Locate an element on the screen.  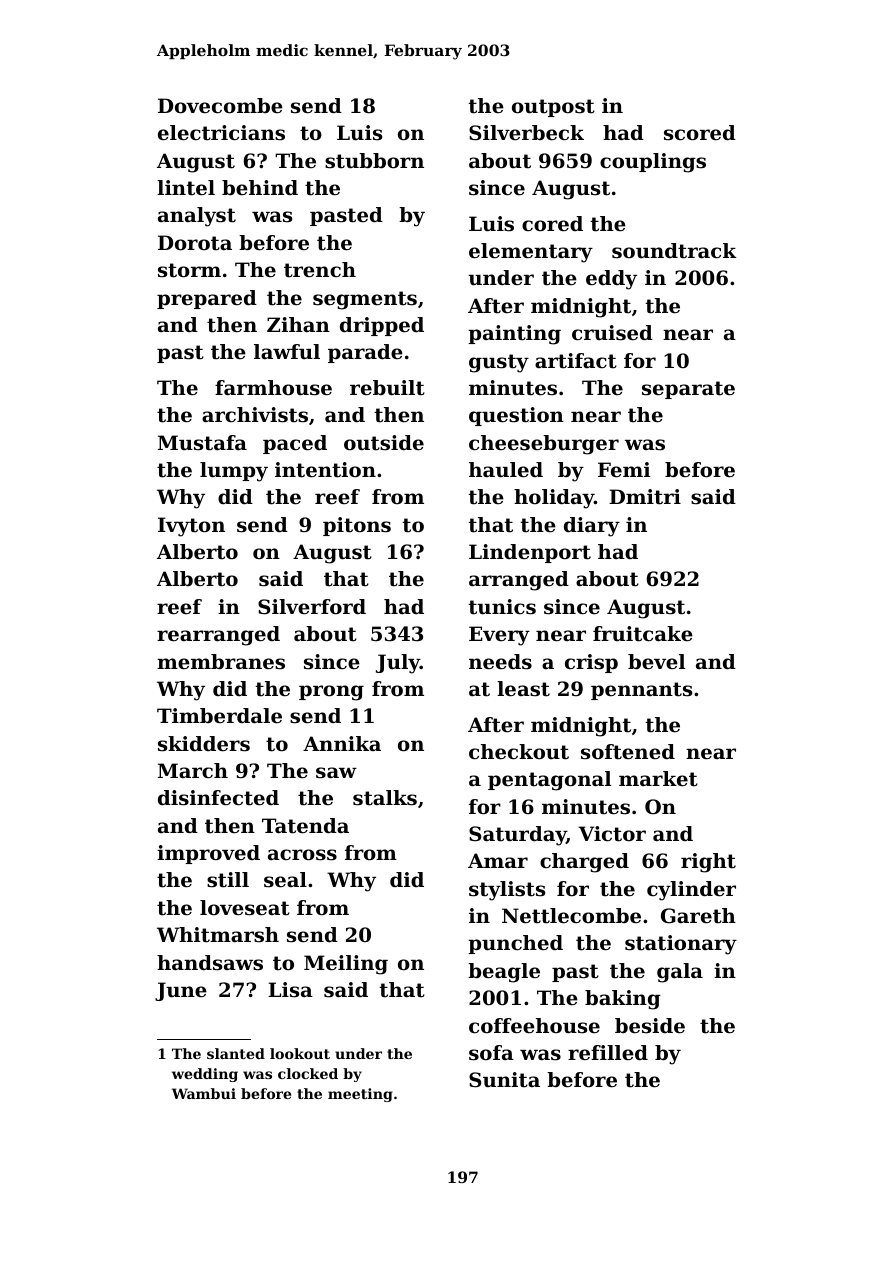
Annika is located at coordinates (342, 743).
